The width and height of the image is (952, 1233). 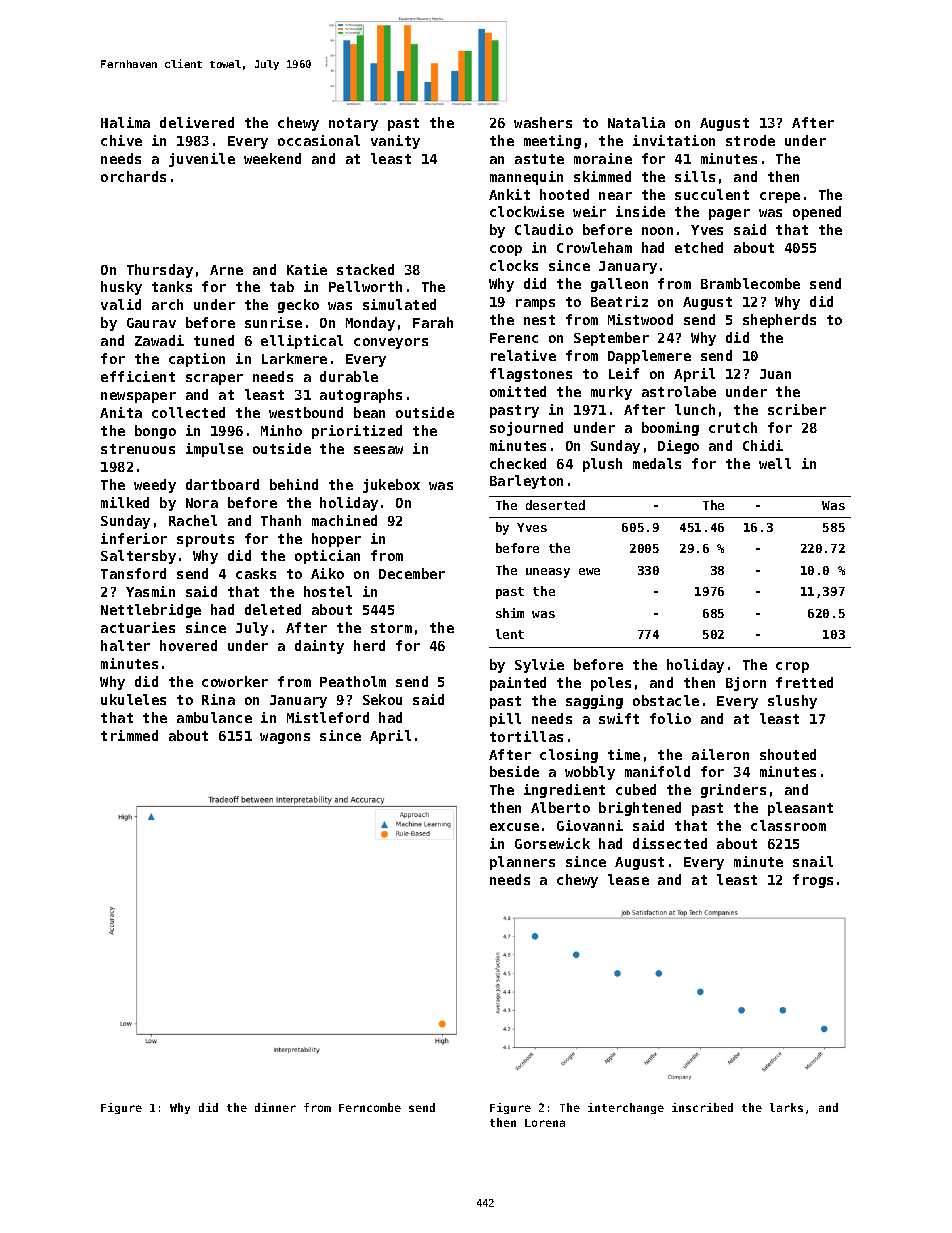 I want to click on dinner, so click(x=275, y=1107).
